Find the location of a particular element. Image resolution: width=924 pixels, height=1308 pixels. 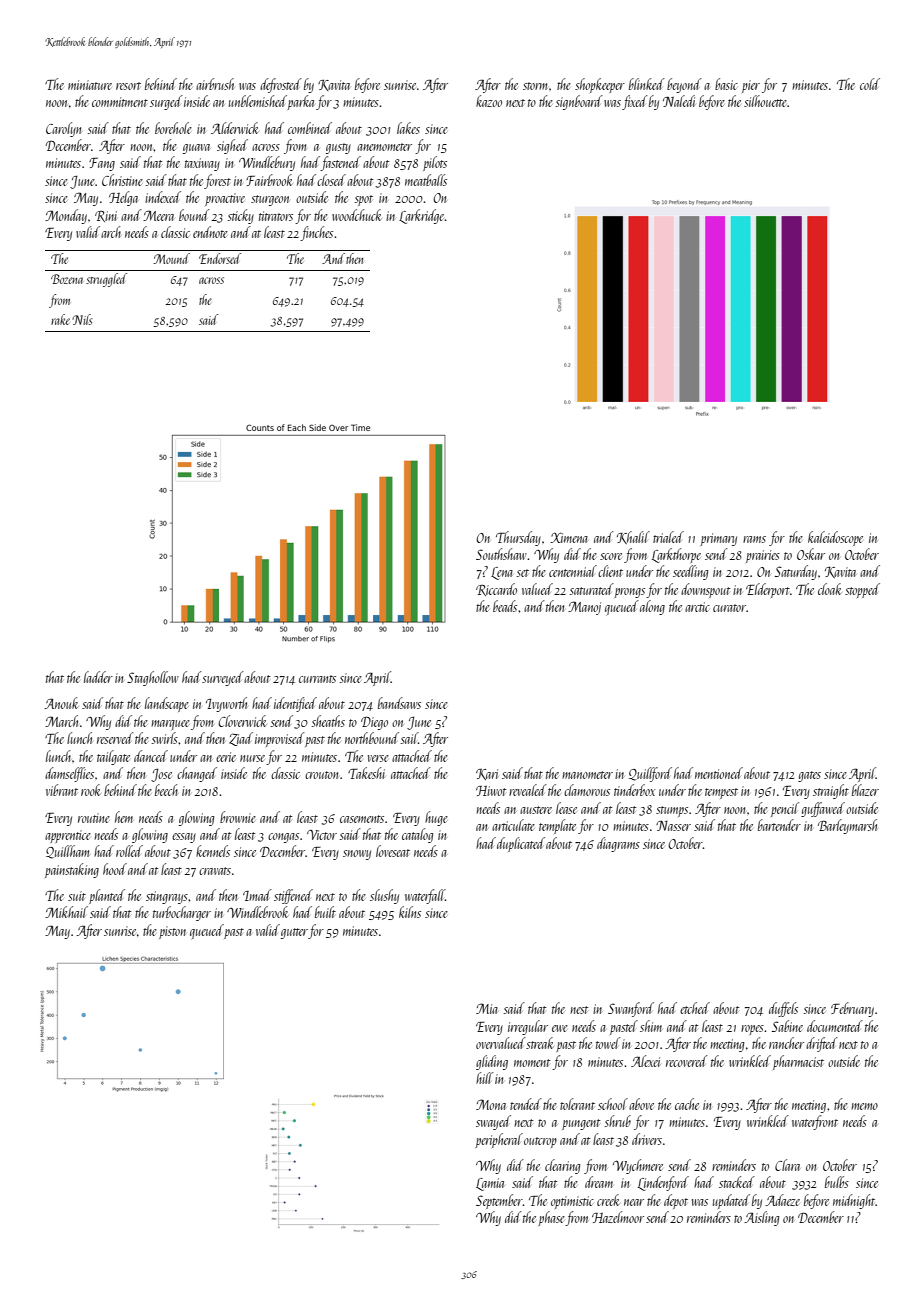

Lamia is located at coordinates (490, 1184).
